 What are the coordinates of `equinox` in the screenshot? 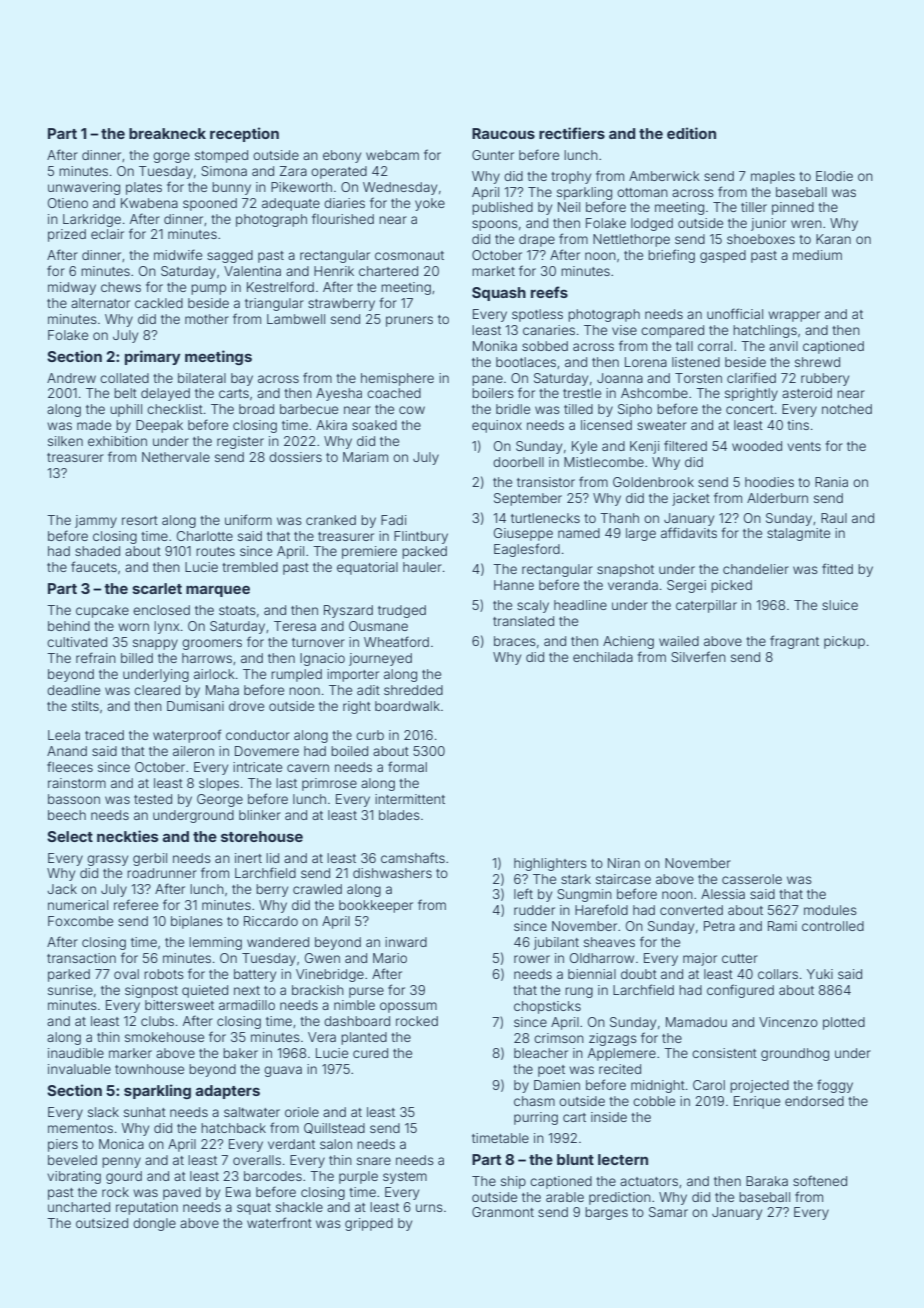 It's located at (497, 426).
